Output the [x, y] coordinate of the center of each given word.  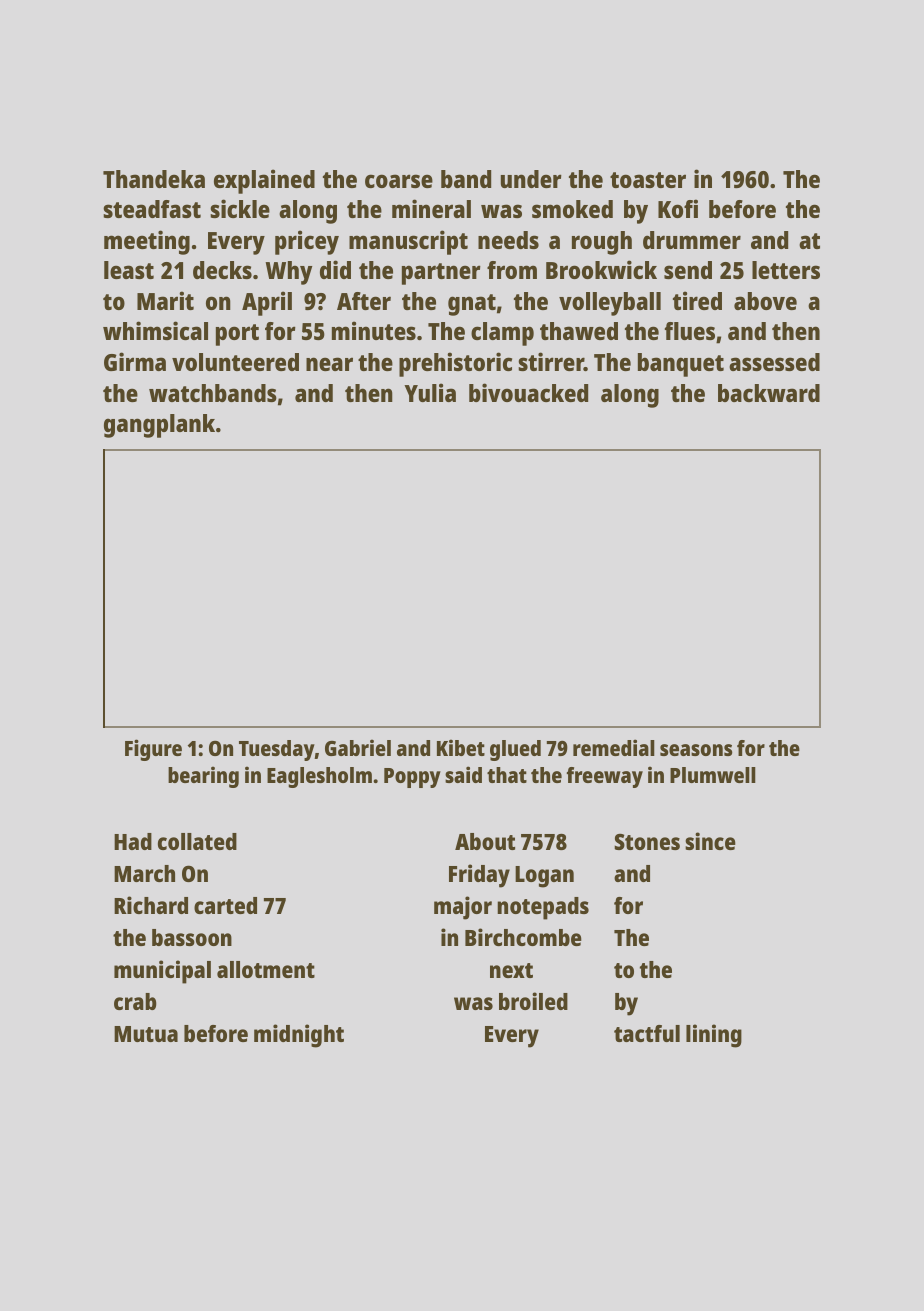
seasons [696, 750]
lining [714, 1036]
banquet [681, 365]
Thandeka [154, 179]
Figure [153, 750]
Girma [135, 361]
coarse [399, 181]
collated [197, 841]
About [485, 841]
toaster [648, 180]
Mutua [146, 1034]
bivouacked [528, 392]
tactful [647, 1033]
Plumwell [713, 775]
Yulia [430, 392]
